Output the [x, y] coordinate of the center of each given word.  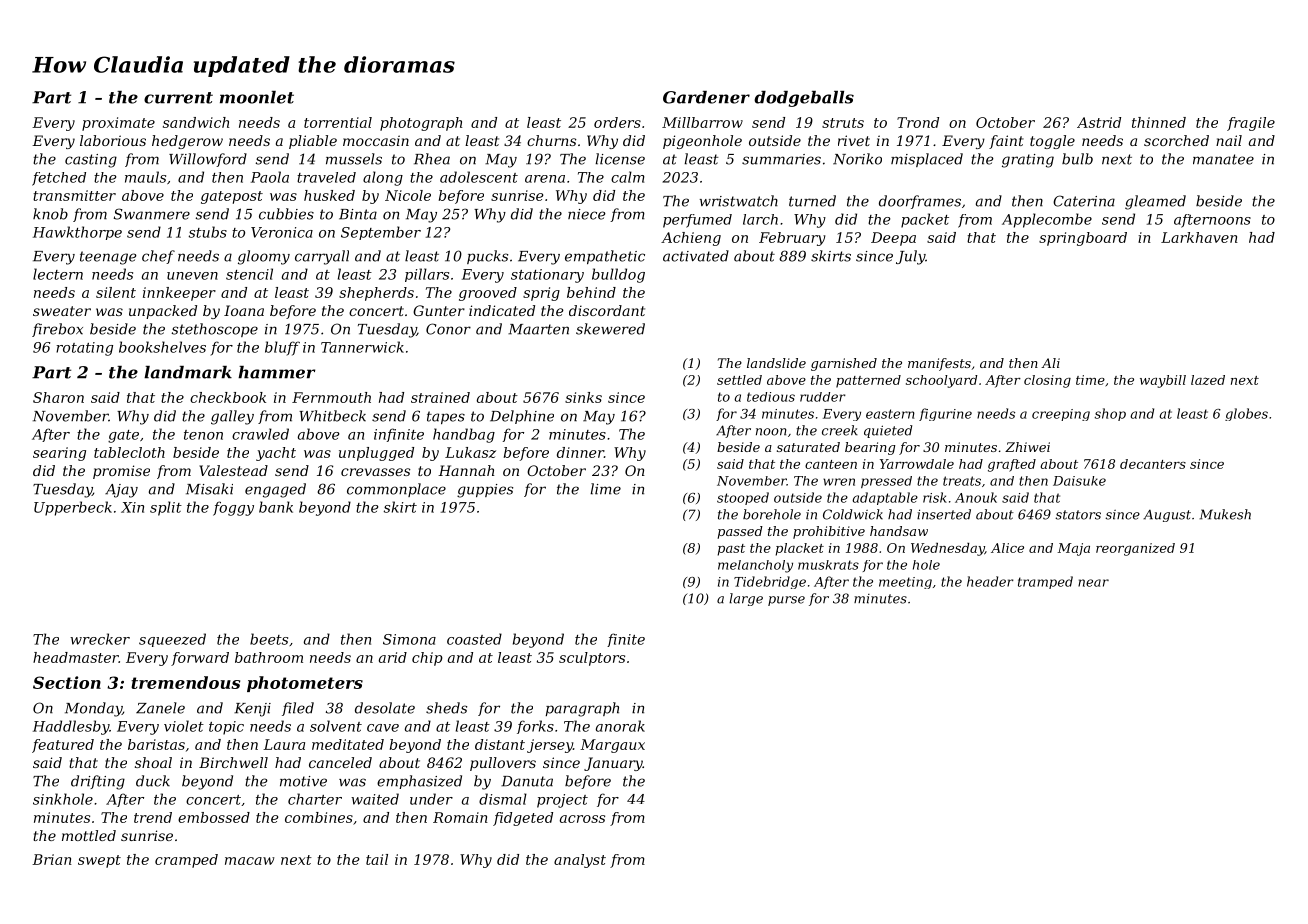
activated [696, 256]
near [1093, 583]
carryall [322, 257]
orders [617, 122]
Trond [918, 122]
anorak [620, 726]
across [582, 819]
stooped [743, 498]
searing [59, 454]
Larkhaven [1199, 237]
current [178, 98]
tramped [1045, 582]
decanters [1153, 464]
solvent [336, 726]
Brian [52, 859]
